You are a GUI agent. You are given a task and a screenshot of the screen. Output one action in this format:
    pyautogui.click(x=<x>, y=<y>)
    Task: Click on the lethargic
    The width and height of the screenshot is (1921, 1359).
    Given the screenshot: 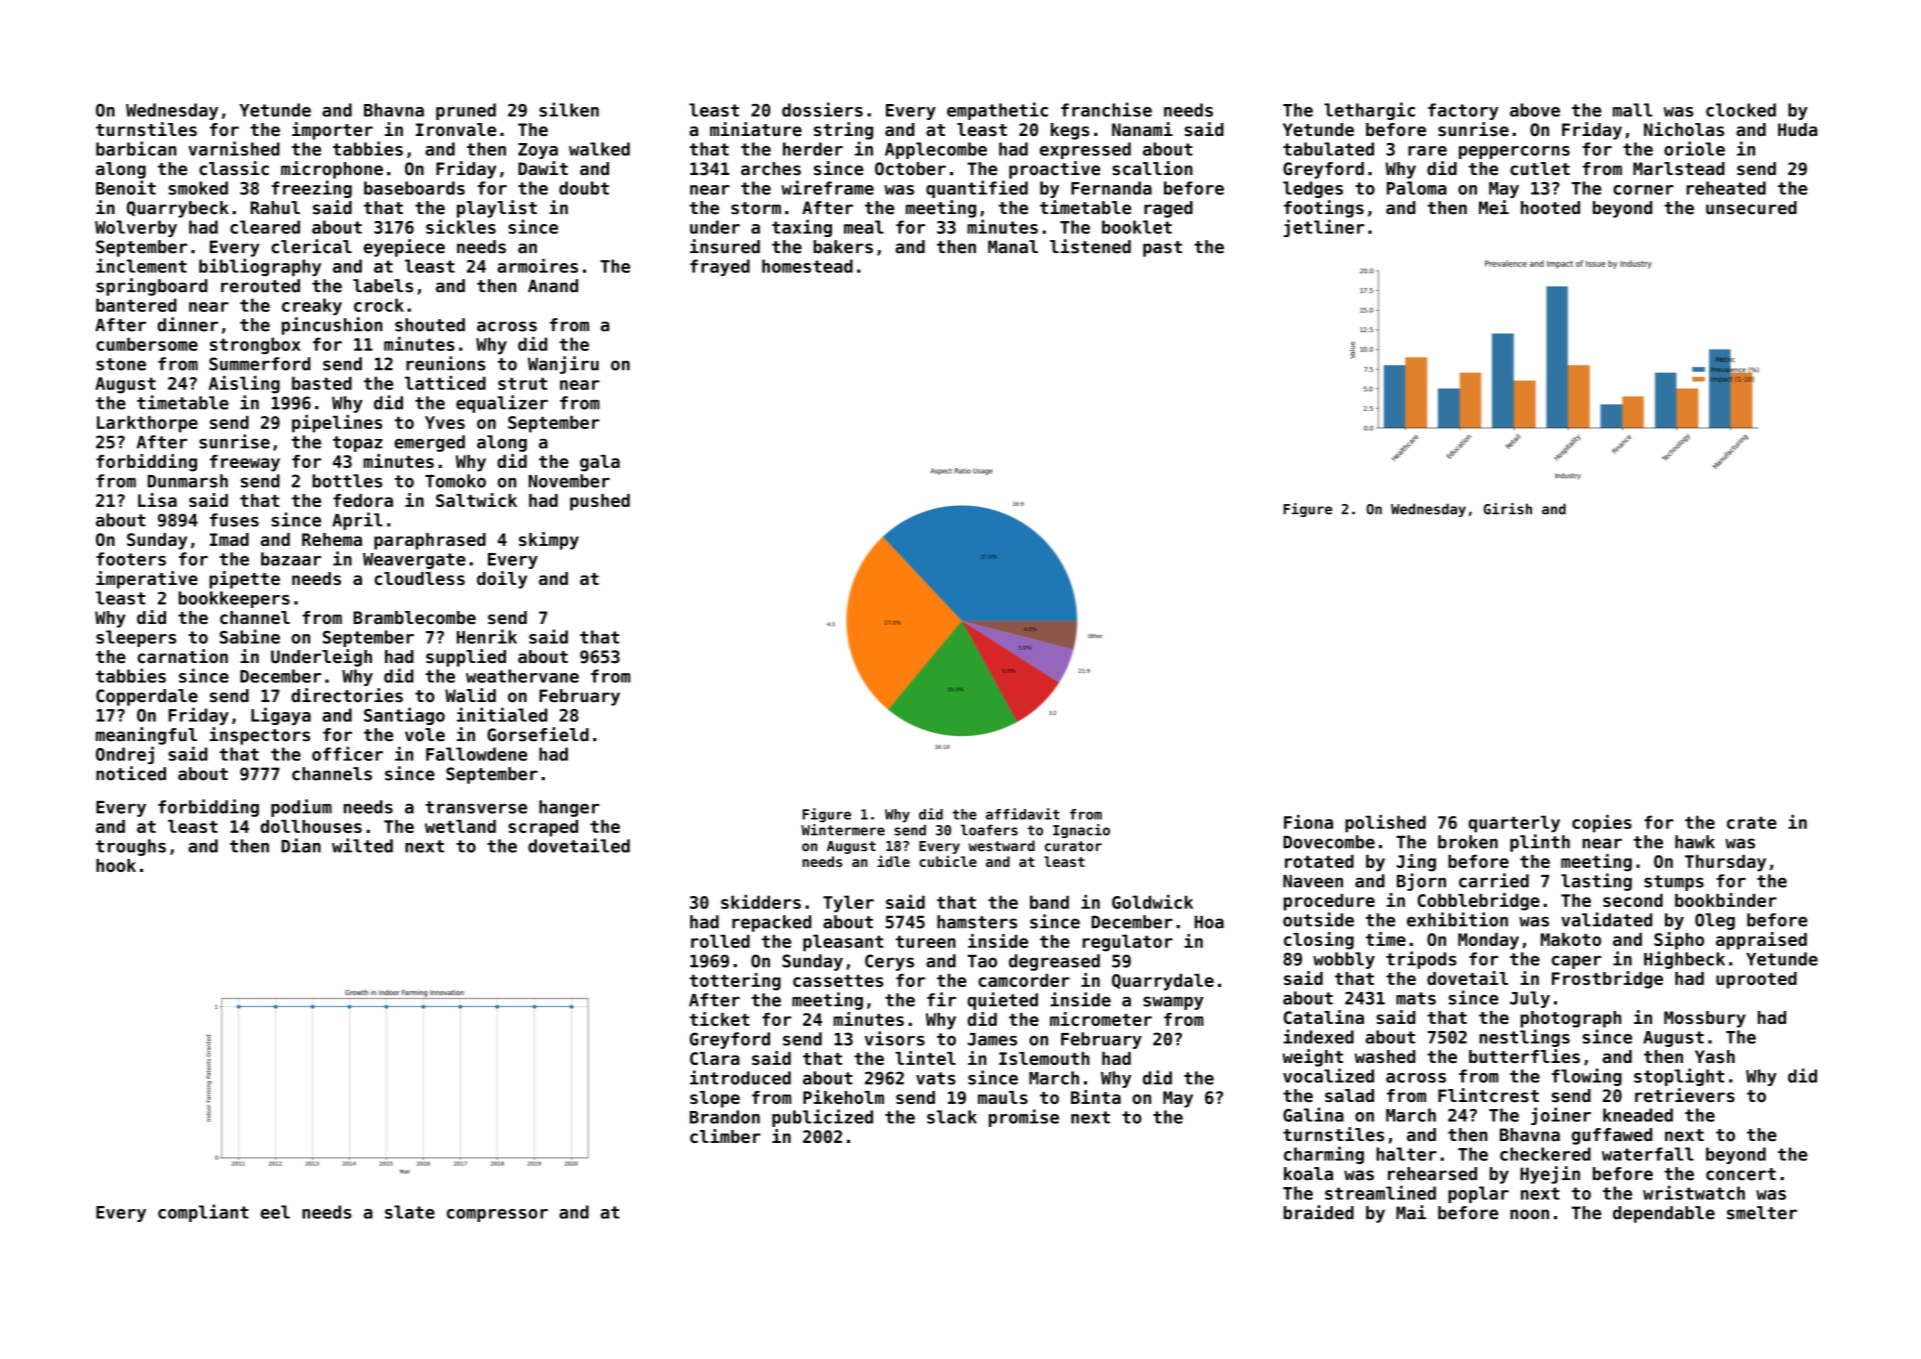 What is the action you would take?
    pyautogui.click(x=1369, y=111)
